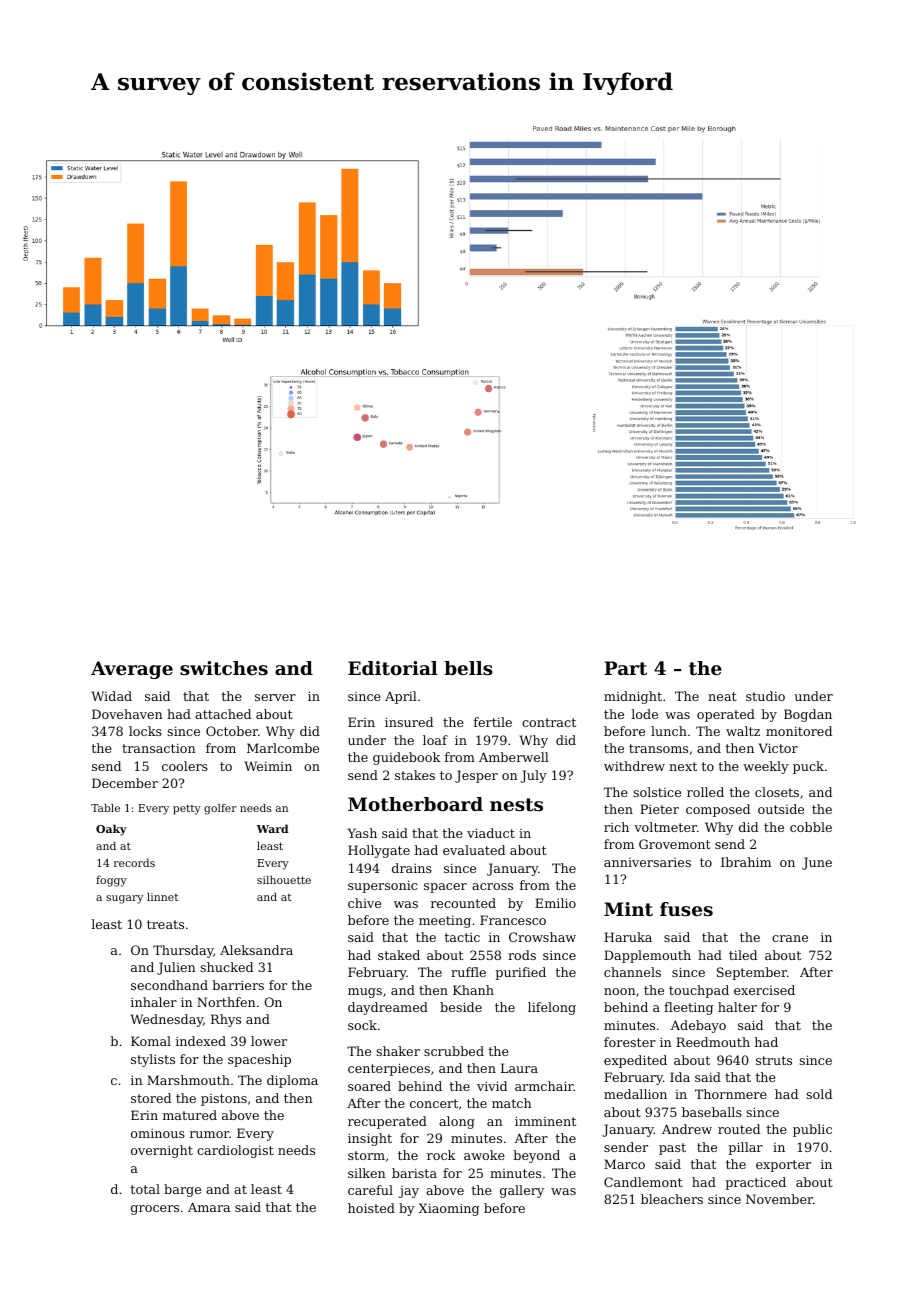  Describe the element at coordinates (537, 1156) in the screenshot. I see `beyond` at that location.
